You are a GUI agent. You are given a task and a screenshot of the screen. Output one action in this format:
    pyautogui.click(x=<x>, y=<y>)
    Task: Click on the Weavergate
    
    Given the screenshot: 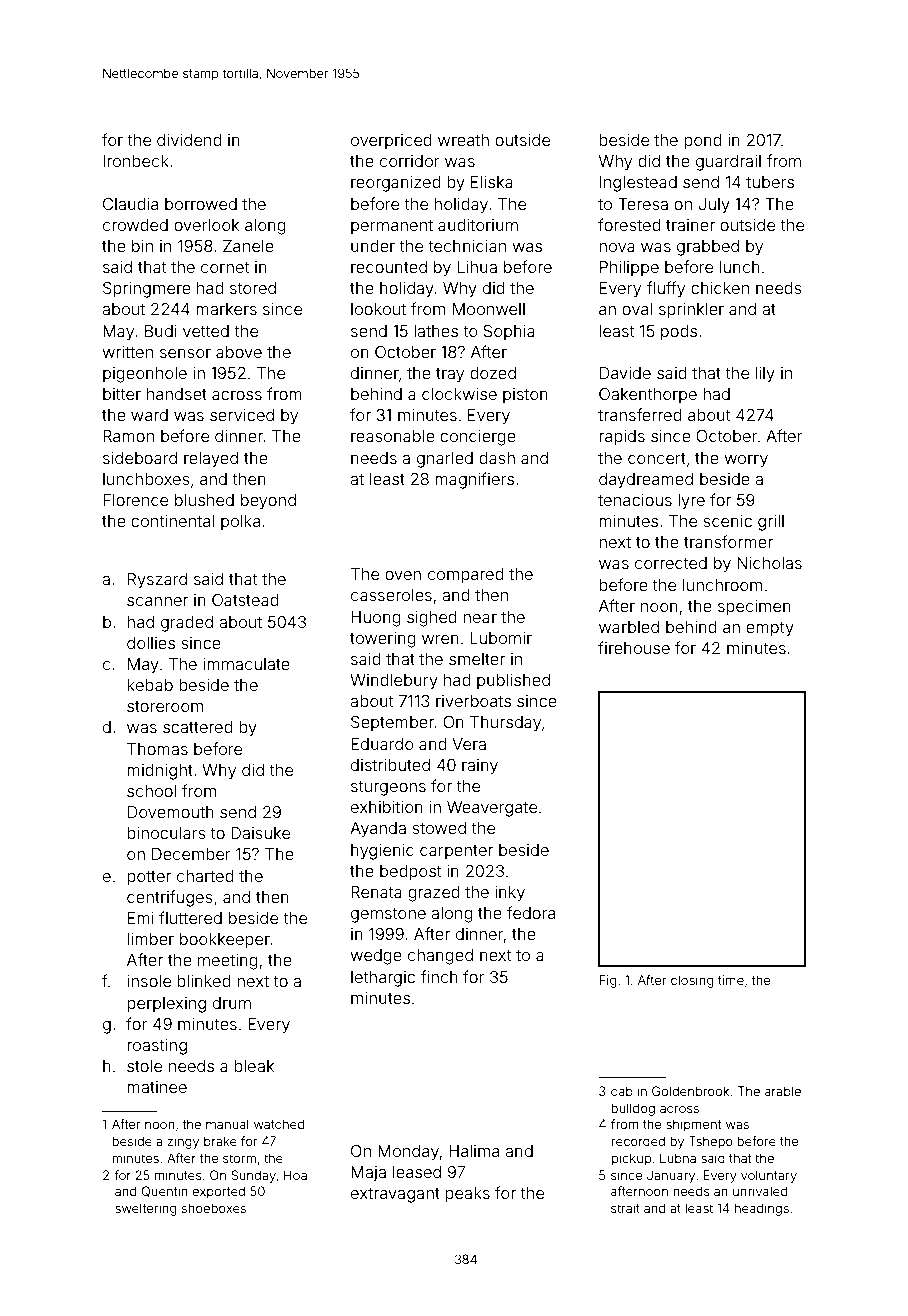 What is the action you would take?
    pyautogui.click(x=492, y=809)
